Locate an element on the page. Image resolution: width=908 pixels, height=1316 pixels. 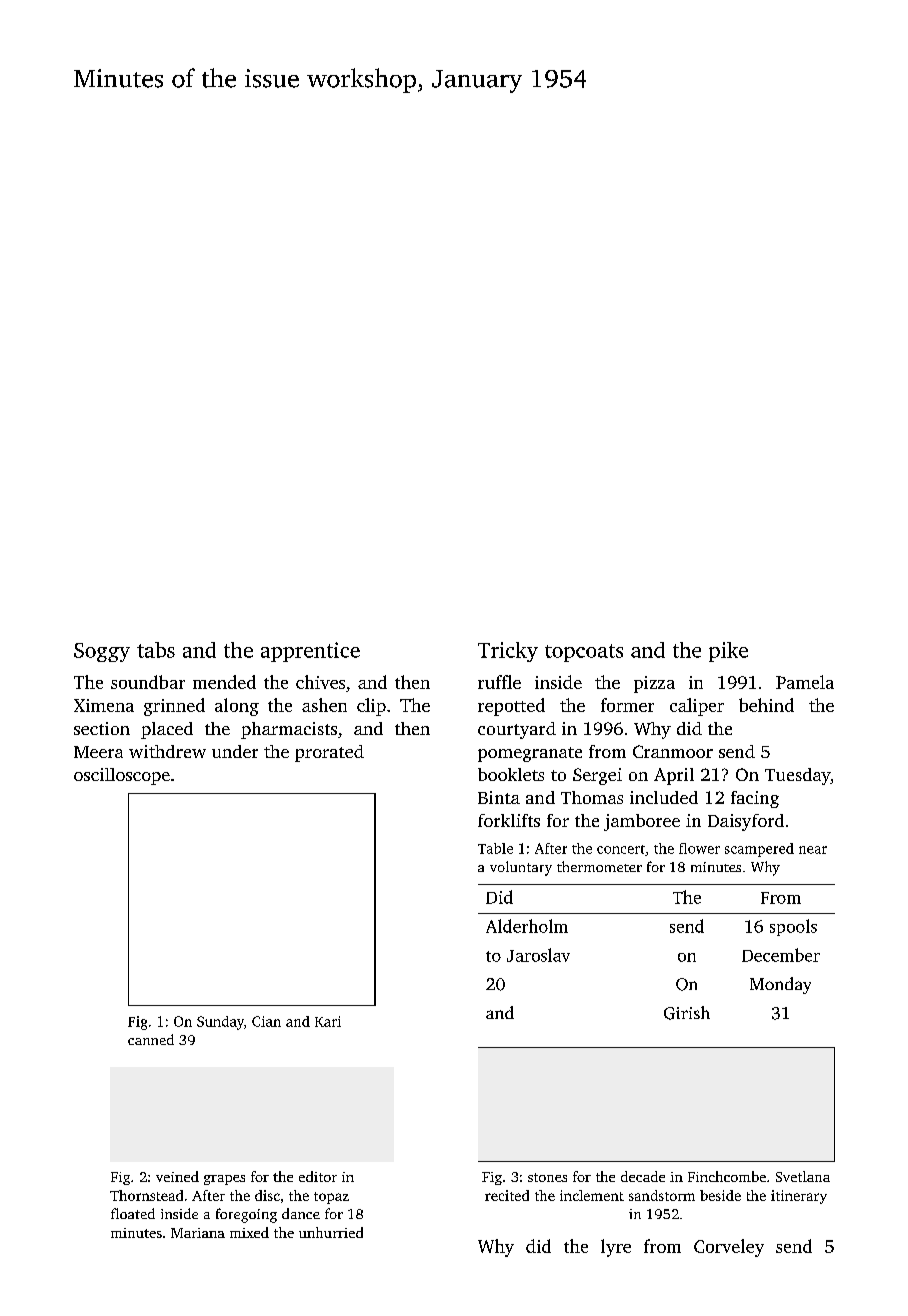
pomegranate is located at coordinates (530, 754).
